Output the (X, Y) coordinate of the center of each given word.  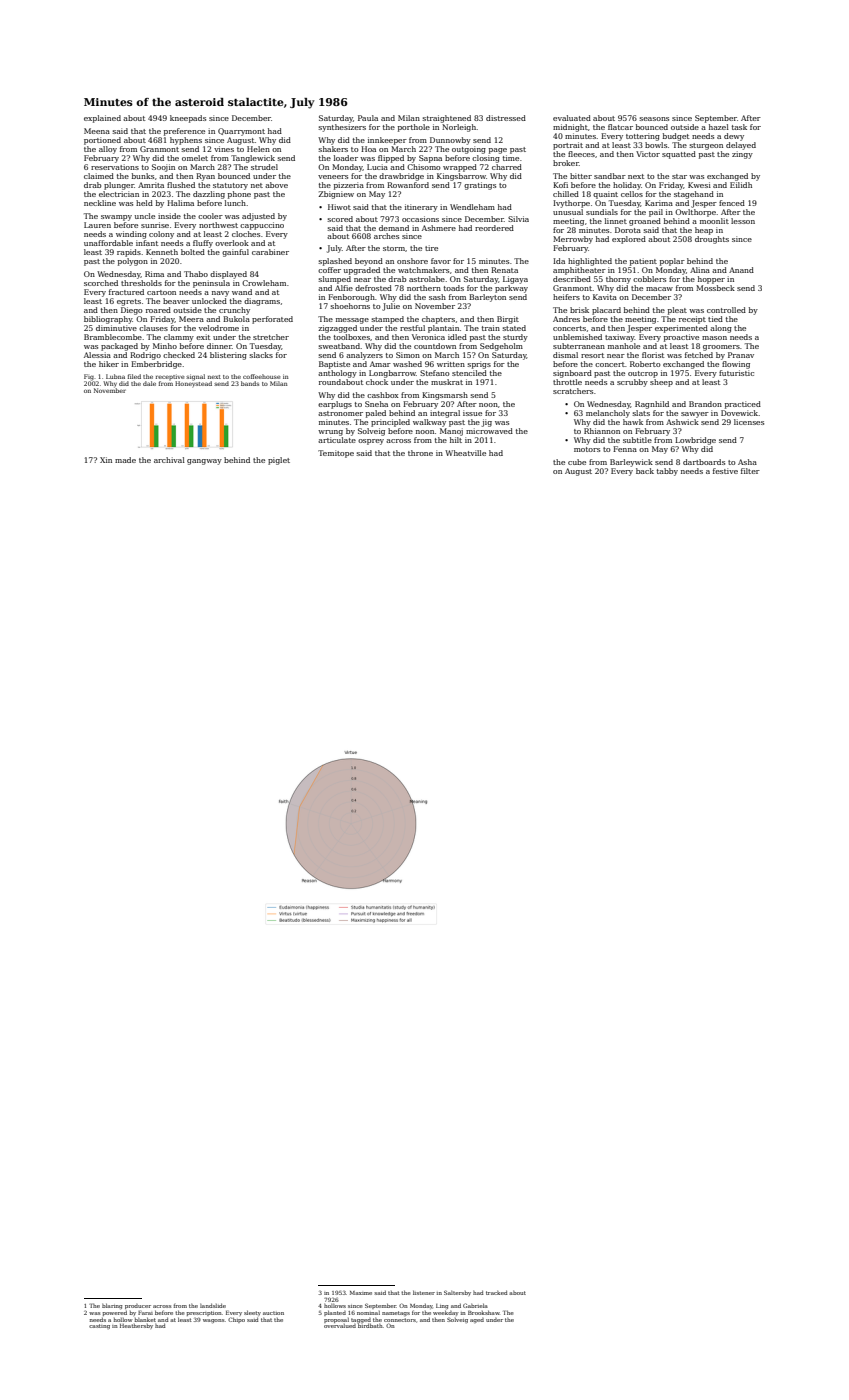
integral (445, 414)
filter (750, 471)
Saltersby (457, 1293)
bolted (193, 252)
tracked (496, 1292)
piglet (279, 461)
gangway (204, 462)
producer (138, 1306)
